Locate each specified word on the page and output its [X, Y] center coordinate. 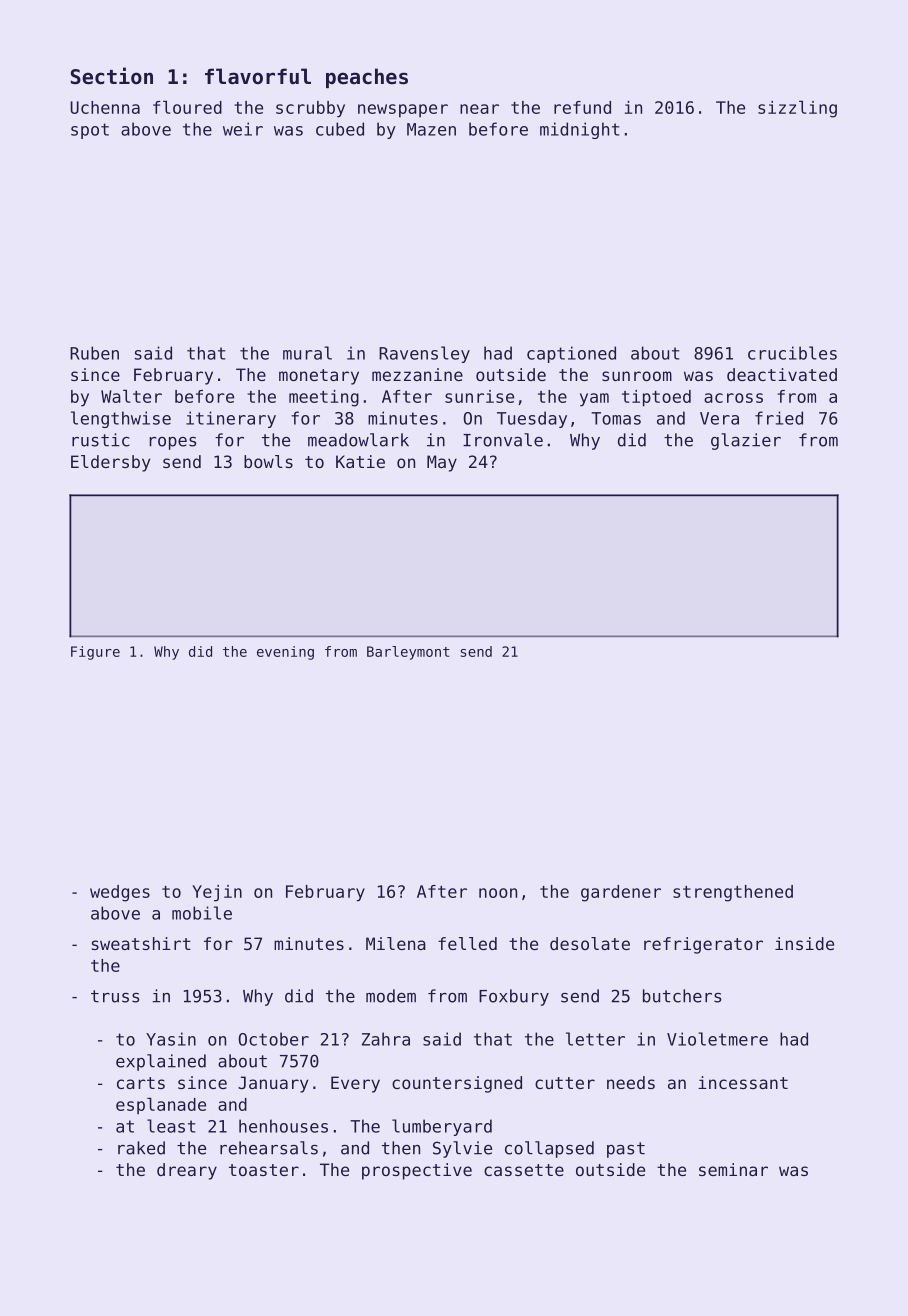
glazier [746, 441]
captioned [571, 354]
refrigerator [703, 945]
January [273, 1084]
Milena [396, 943]
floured [187, 107]
